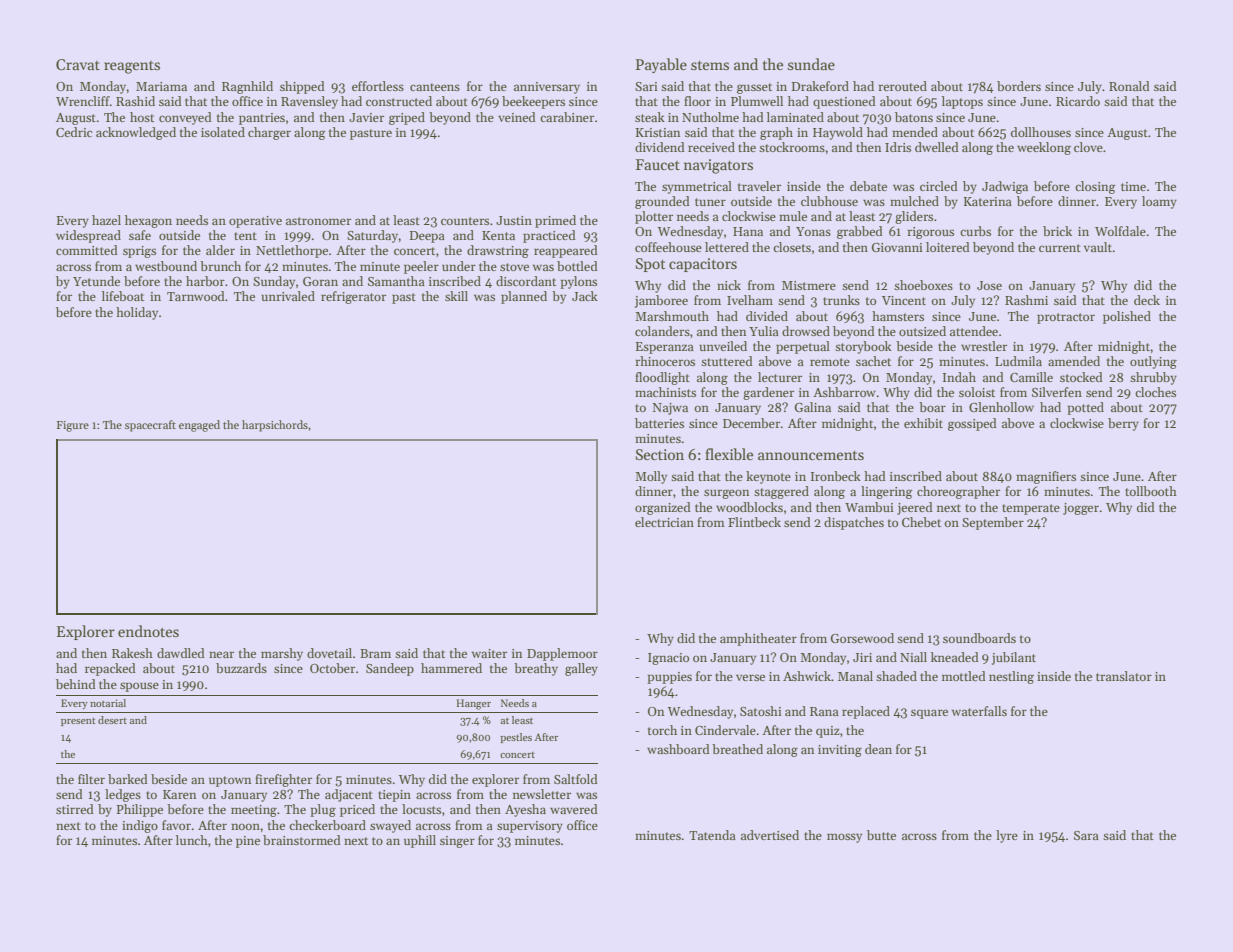  I want to click on Tatenda, so click(712, 835).
